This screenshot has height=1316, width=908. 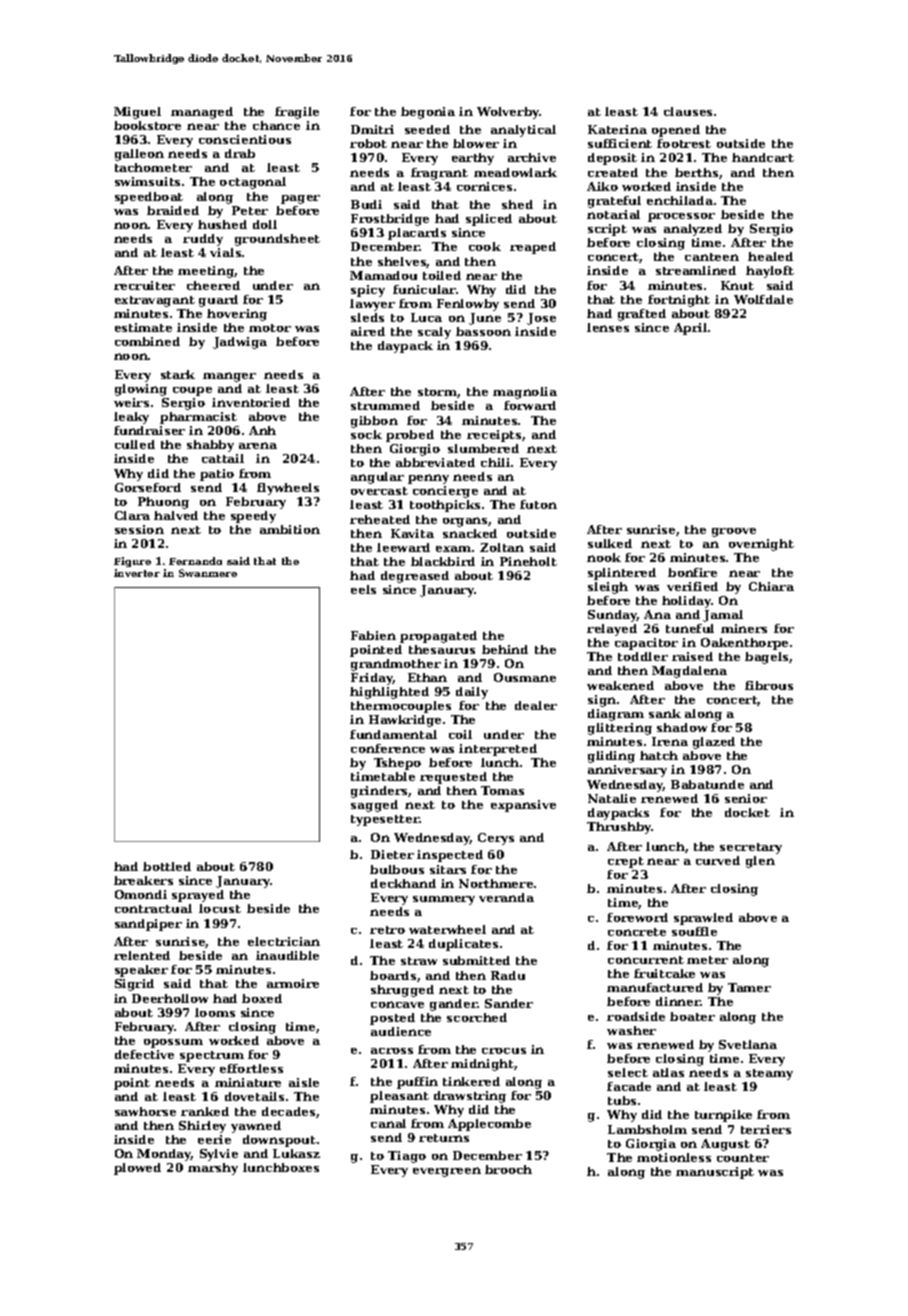 I want to click on Fenlowby, so click(x=468, y=305).
